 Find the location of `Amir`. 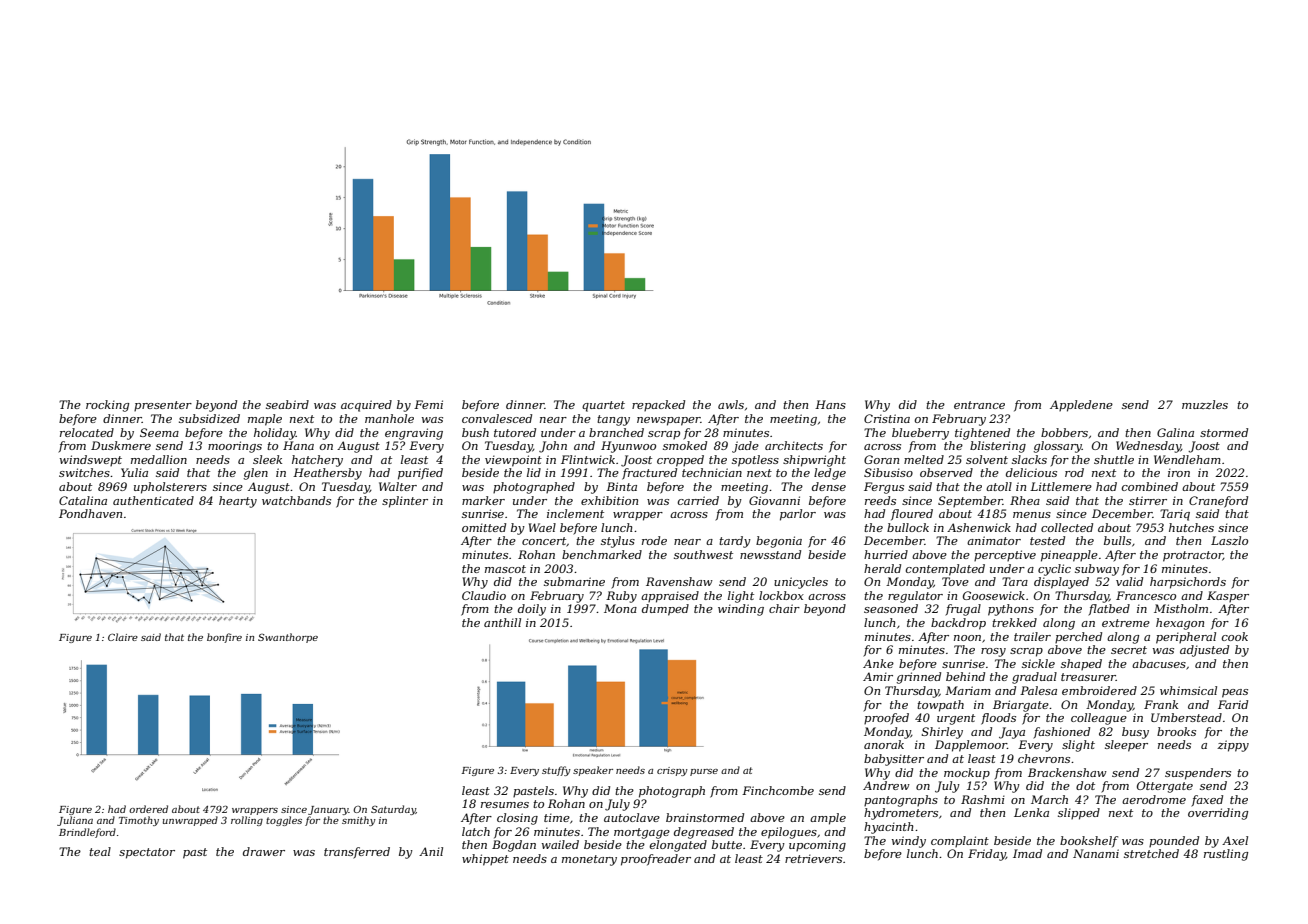

Amir is located at coordinates (878, 676).
